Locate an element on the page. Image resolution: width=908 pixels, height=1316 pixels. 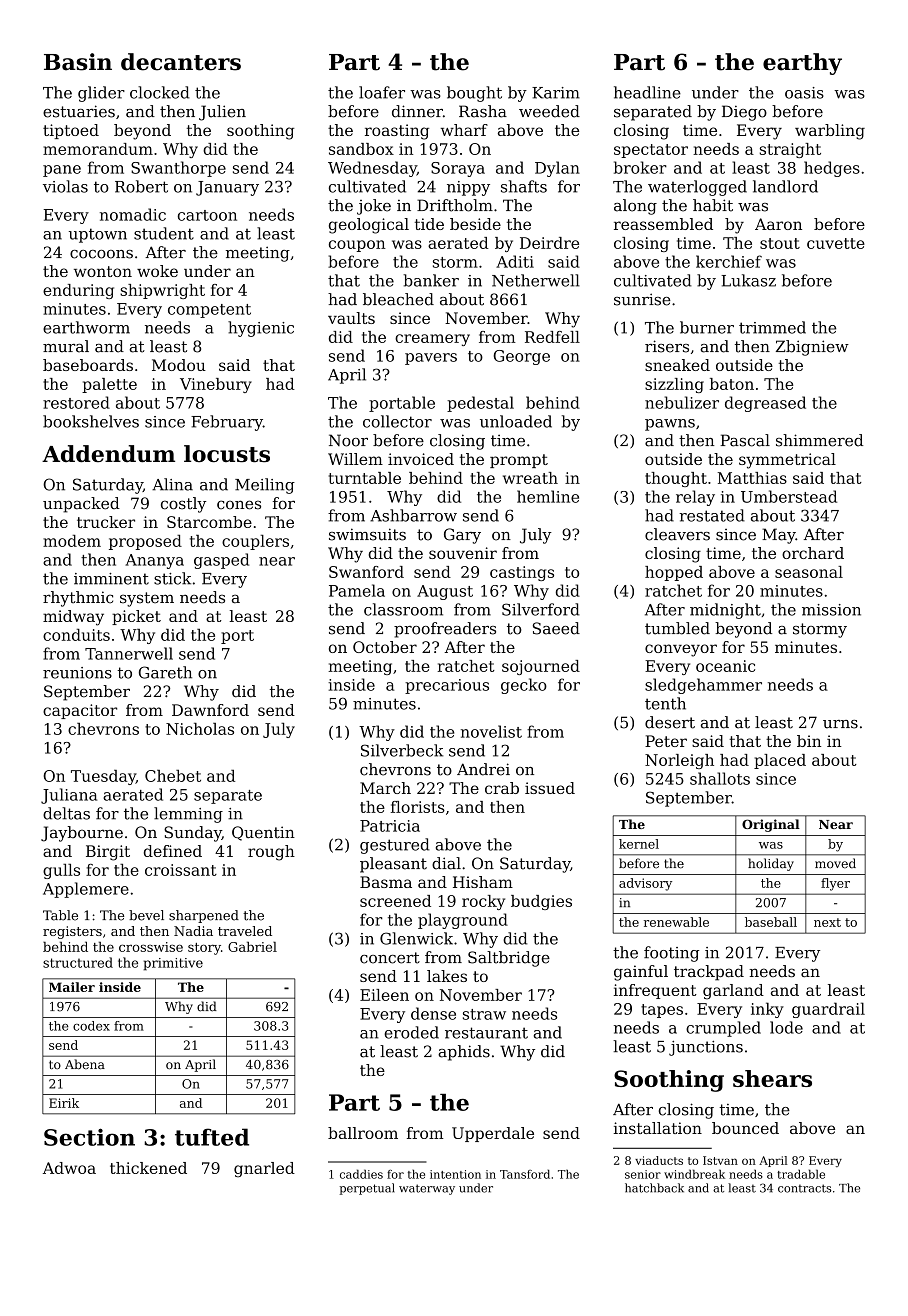
installation is located at coordinates (658, 1128).
